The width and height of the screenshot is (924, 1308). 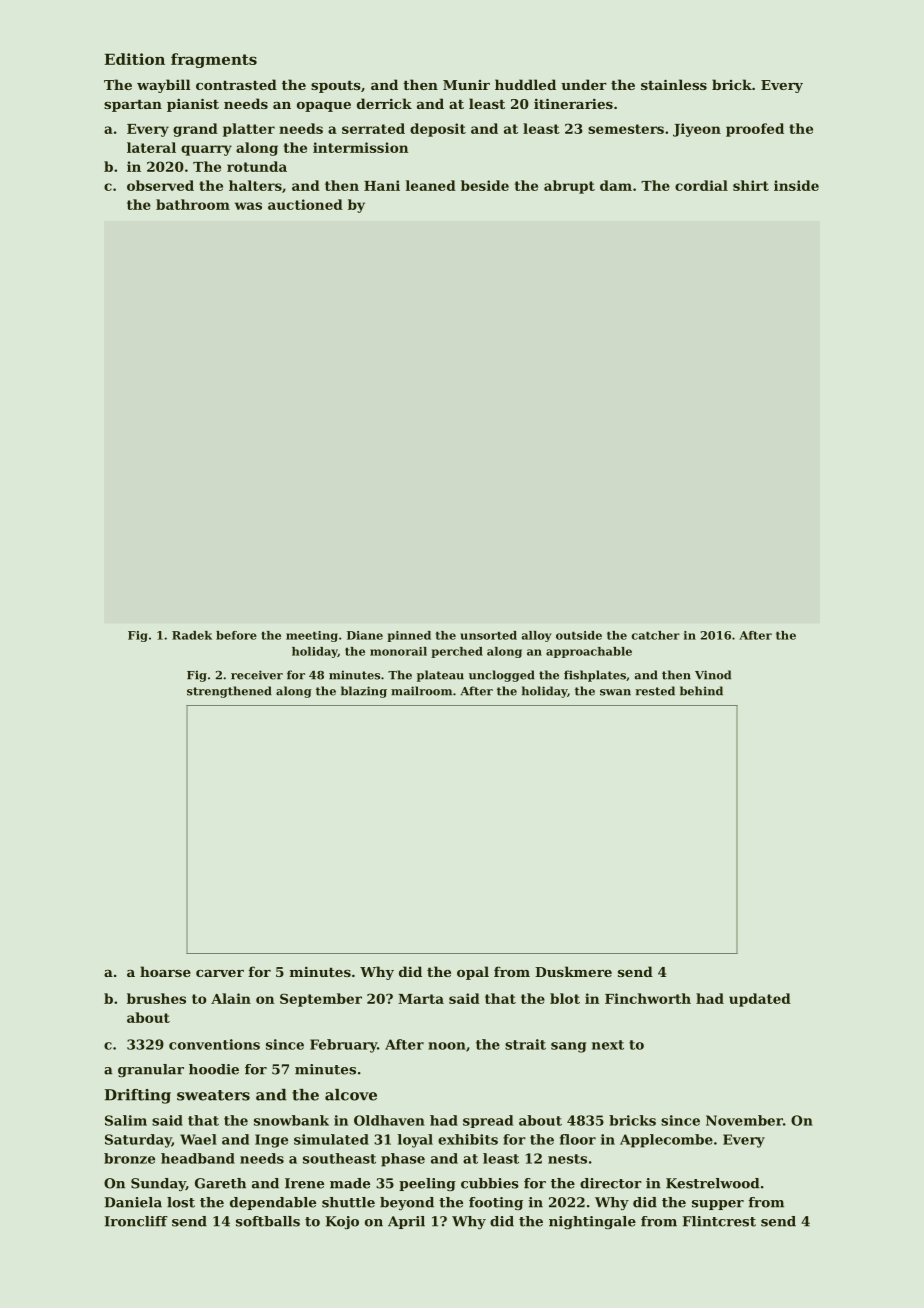 I want to click on nightingale, so click(x=592, y=1222).
